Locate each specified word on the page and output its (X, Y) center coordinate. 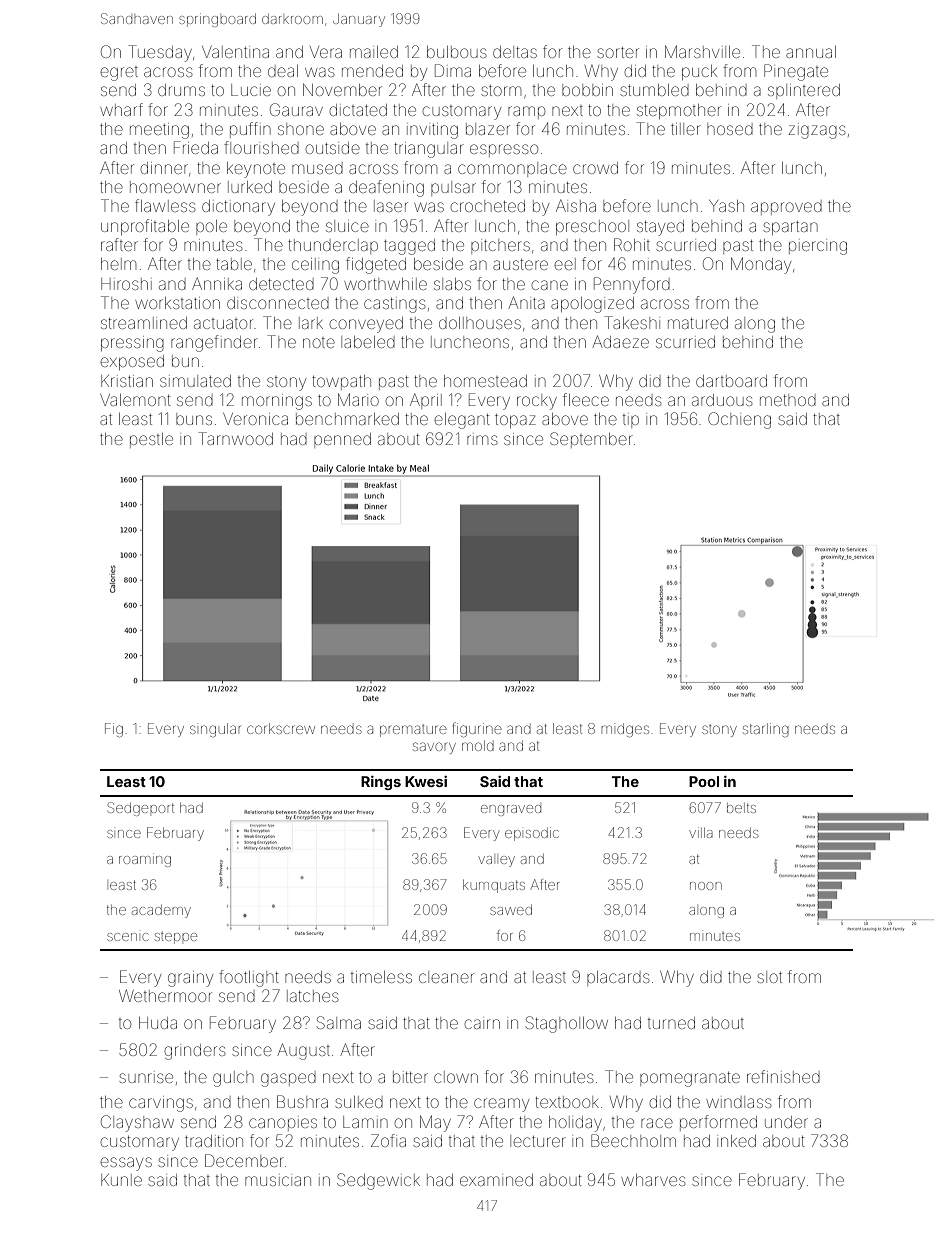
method (788, 400)
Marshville (702, 51)
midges (625, 730)
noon (706, 886)
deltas (515, 52)
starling (766, 730)
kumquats (494, 886)
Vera (326, 52)
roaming (145, 861)
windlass (738, 1102)
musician (278, 1181)
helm (118, 264)
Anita (526, 302)
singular (215, 730)
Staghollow (567, 1024)
